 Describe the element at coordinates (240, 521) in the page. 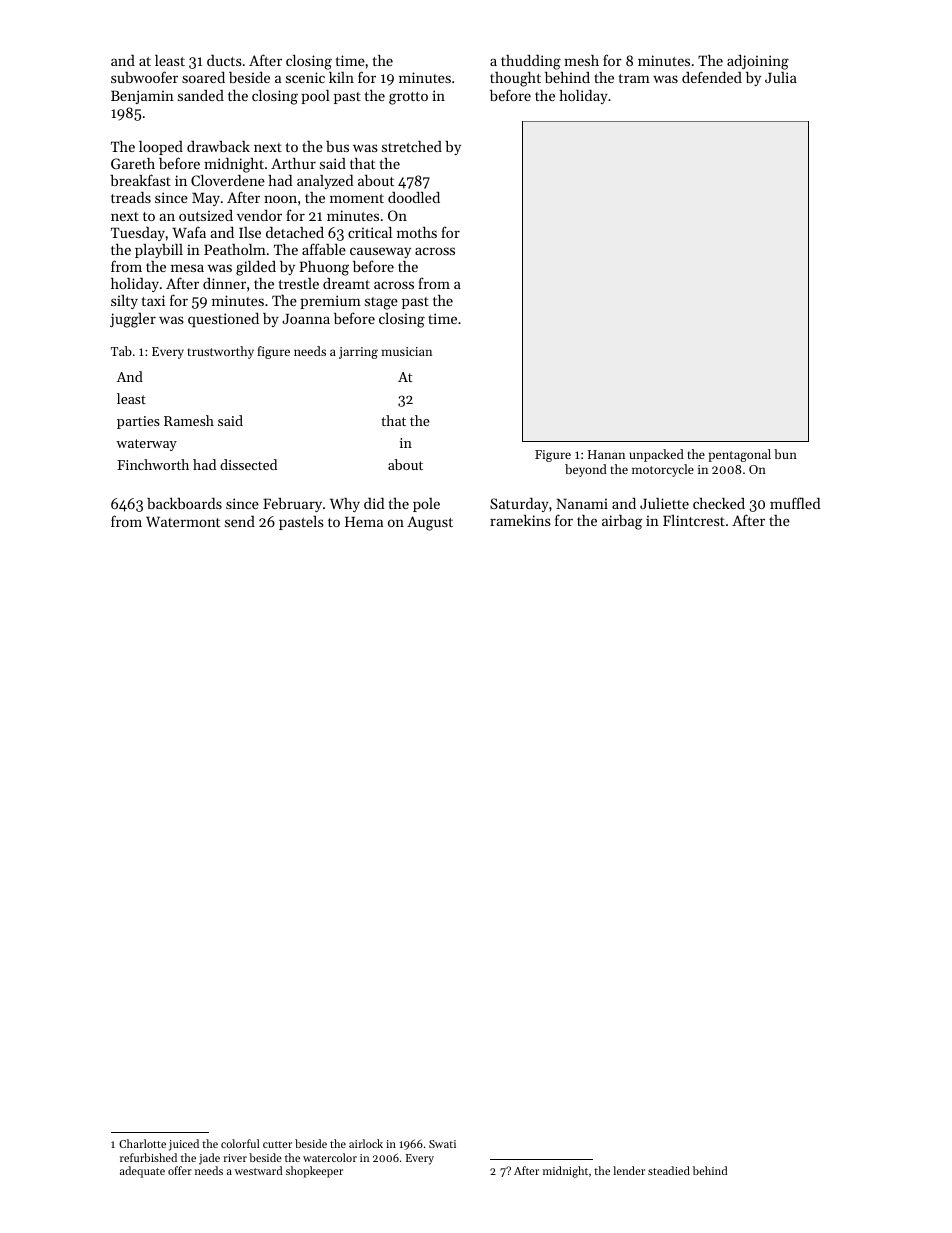

I see `send` at that location.
